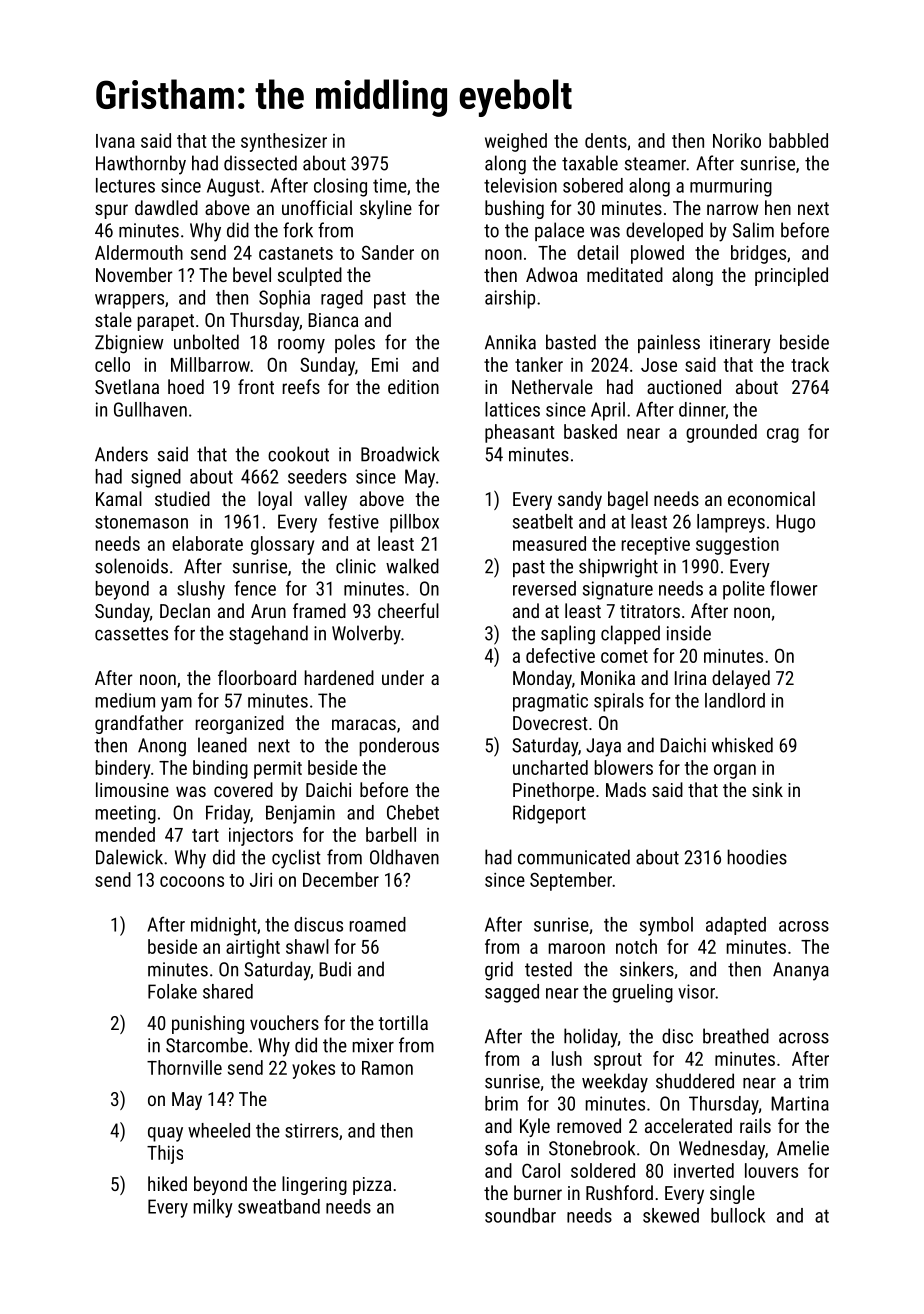 The image size is (924, 1314). What do you see at coordinates (185, 610) in the image?
I see `Declan` at bounding box center [185, 610].
